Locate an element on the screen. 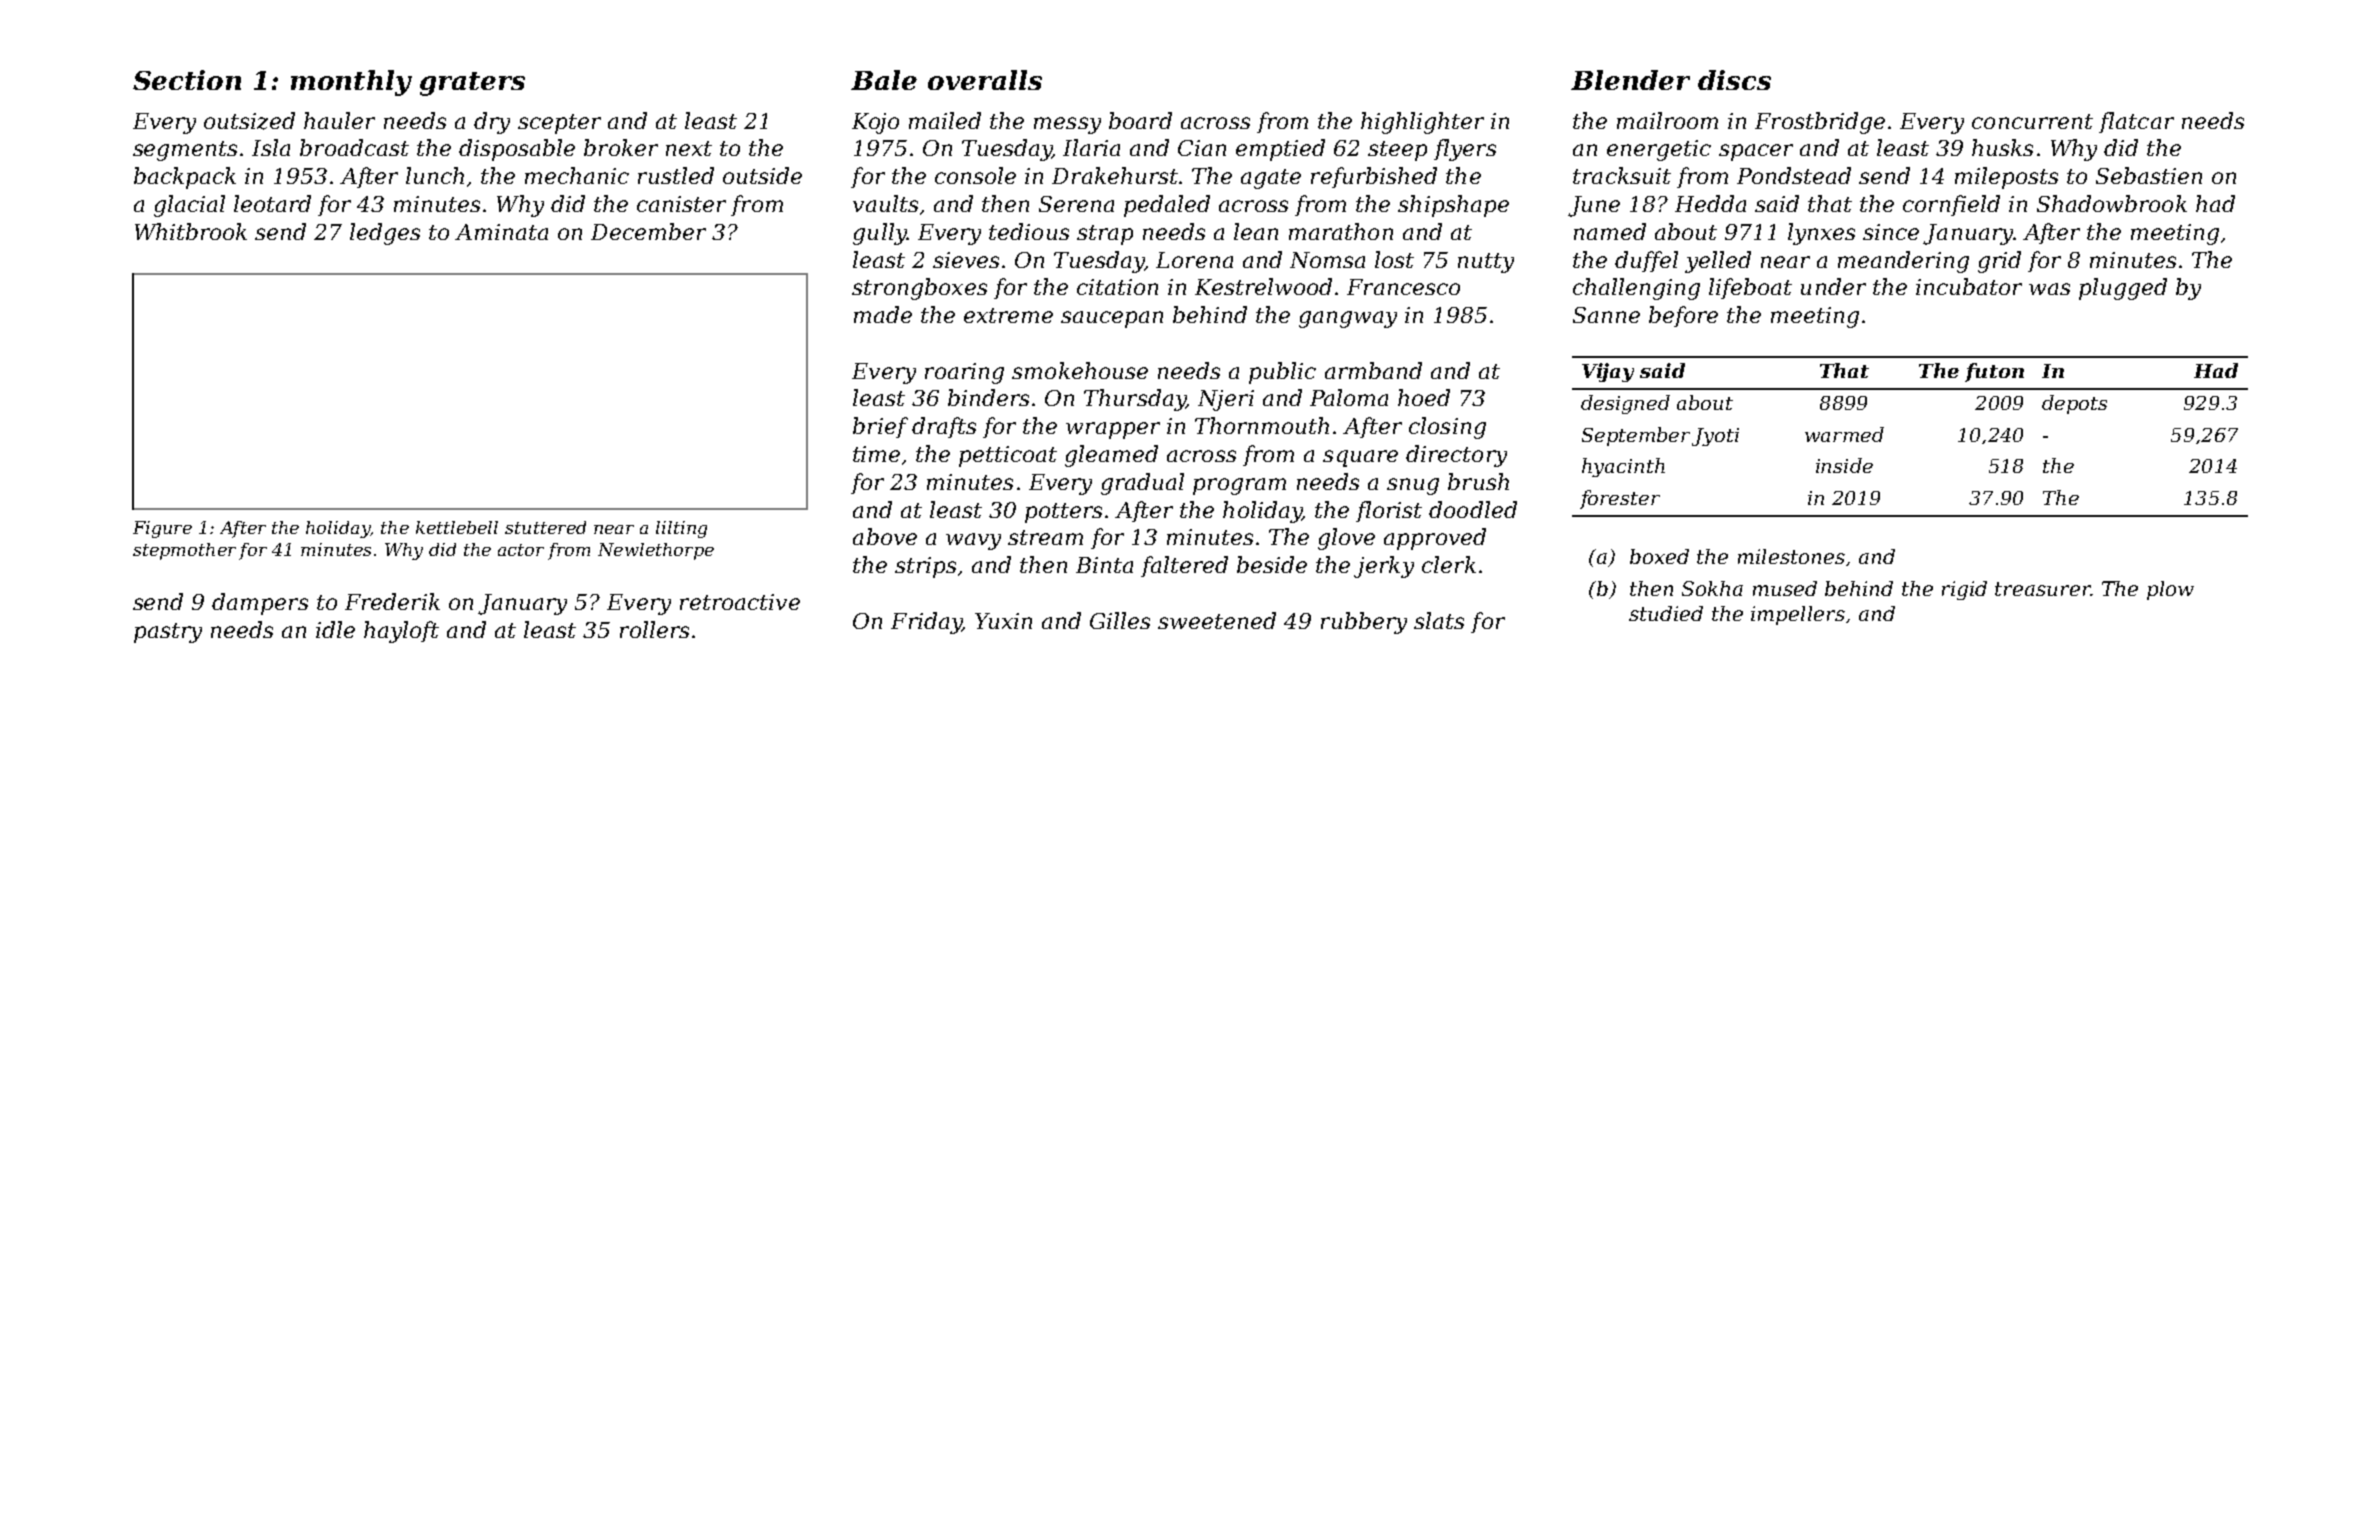  hauler is located at coordinates (339, 120).
